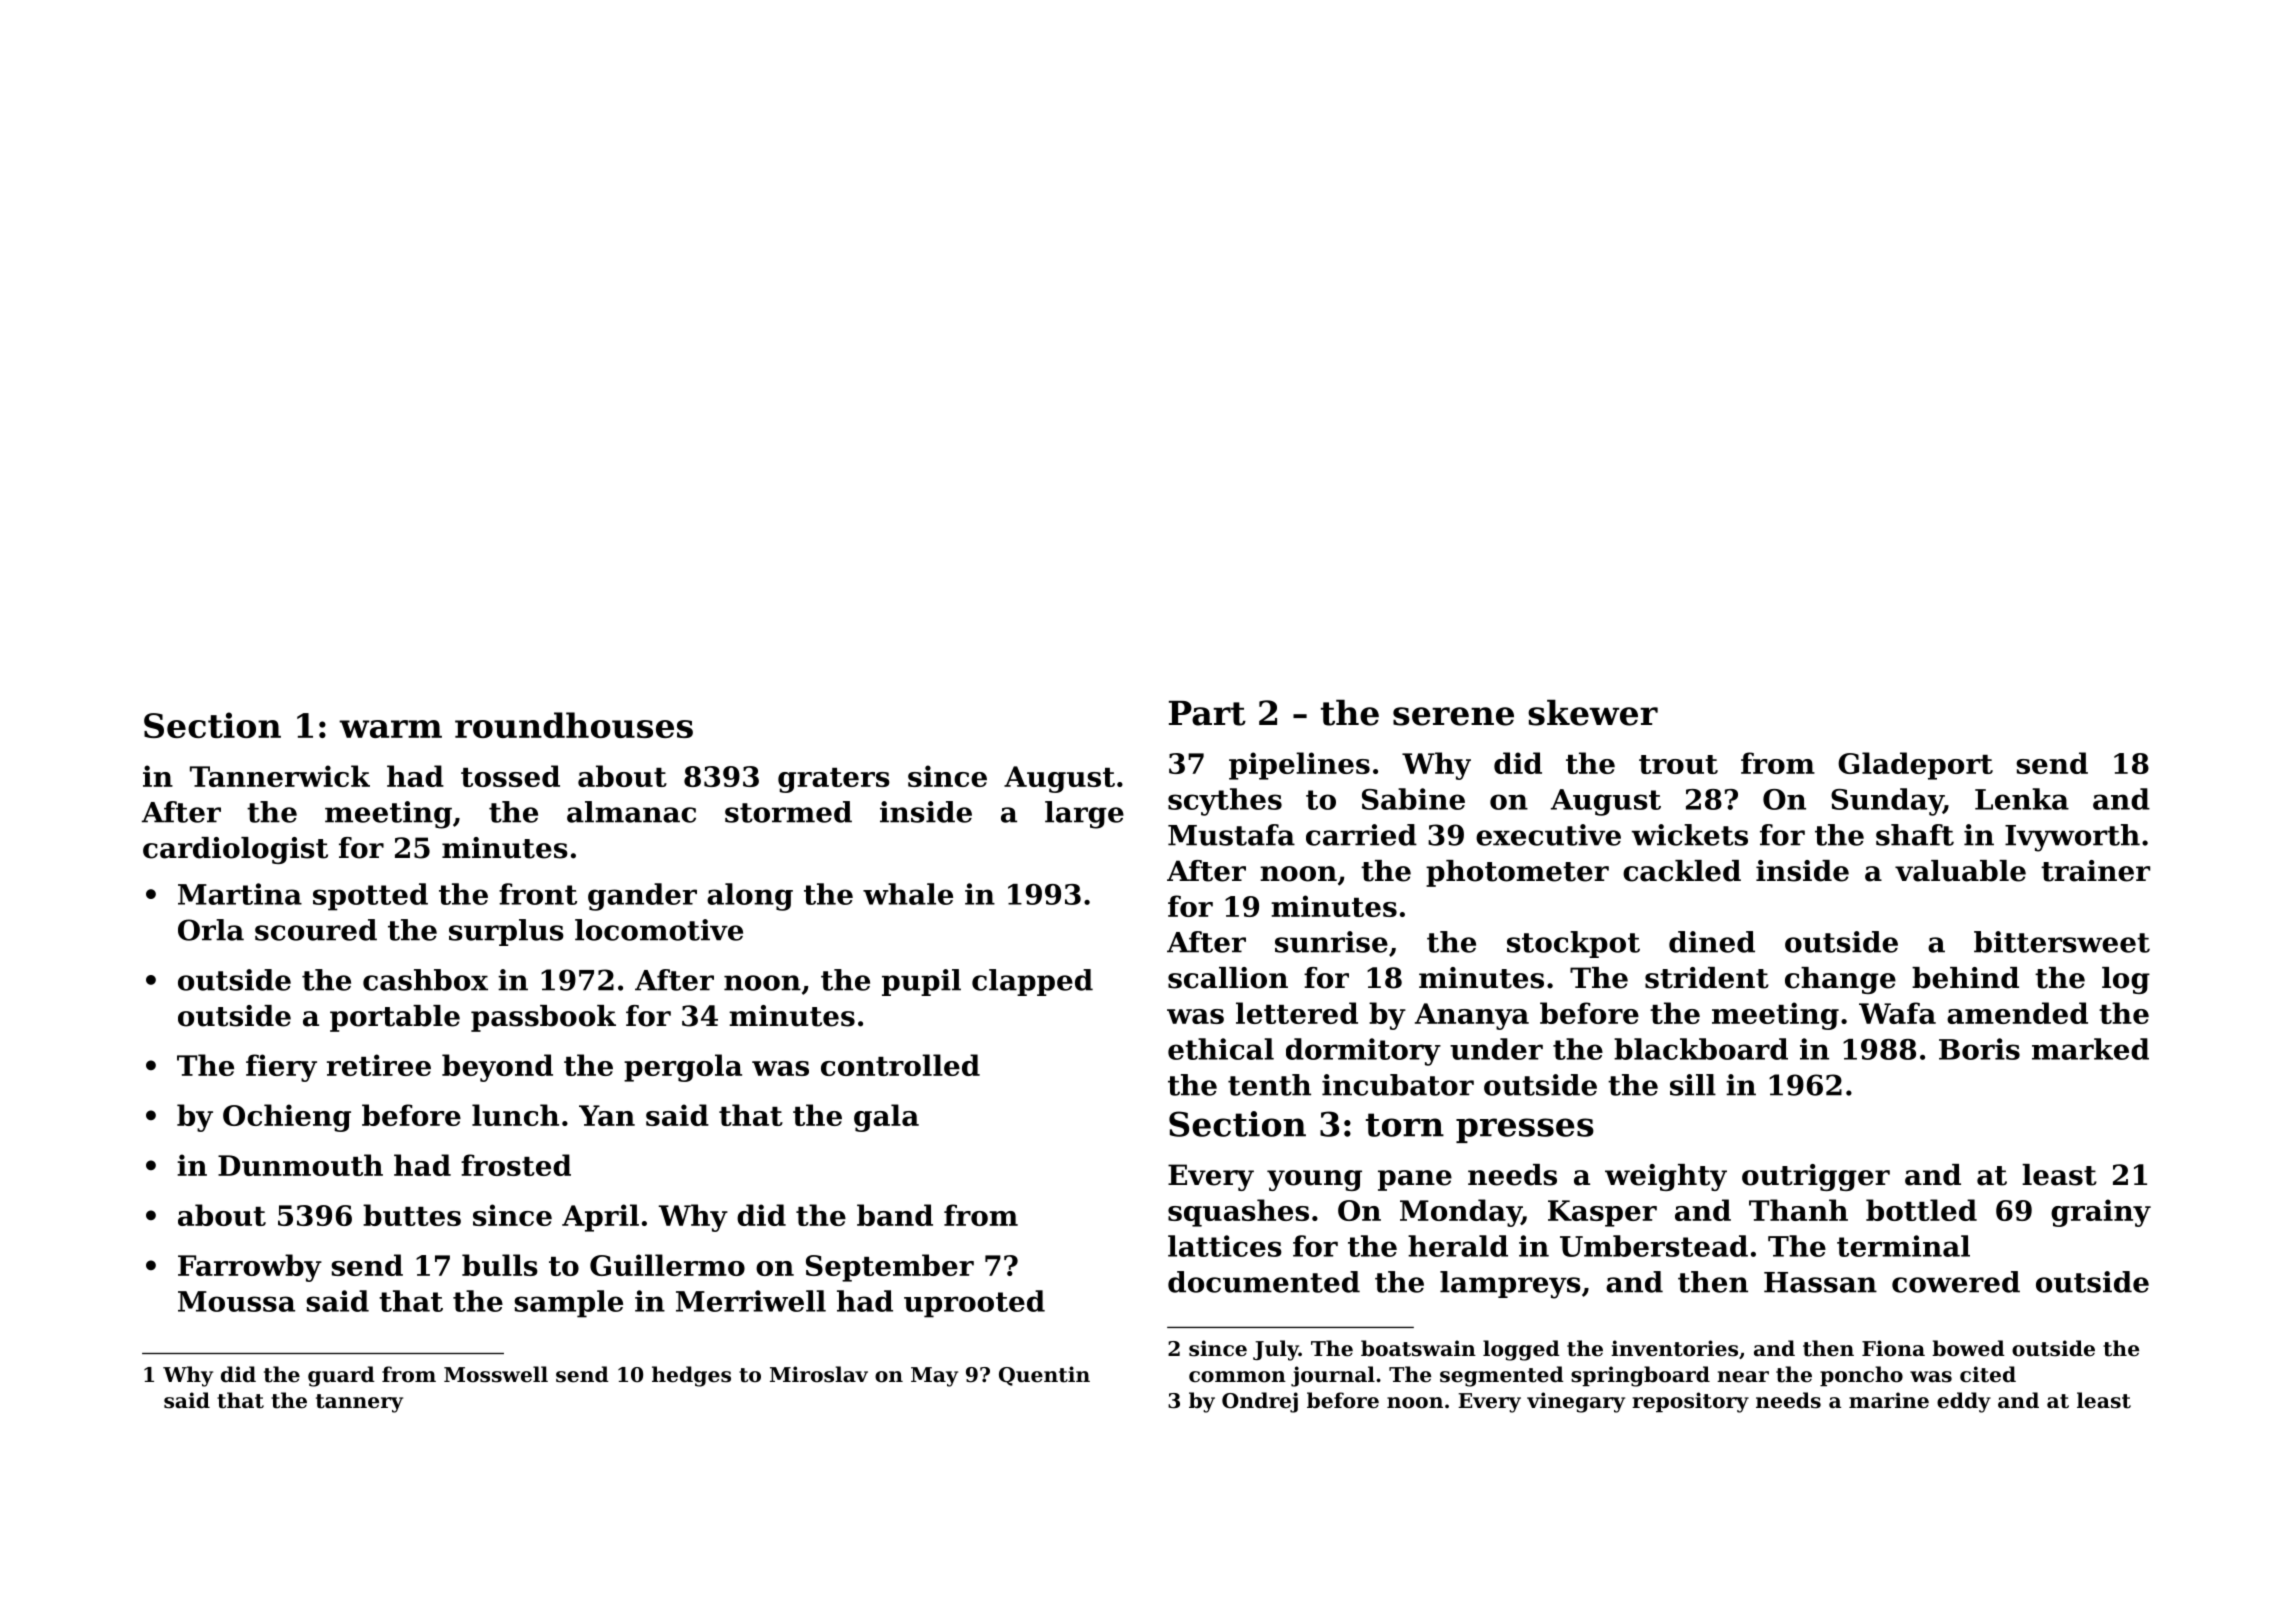 This screenshot has width=2292, height=1620. Describe the element at coordinates (750, 897) in the screenshot. I see `along` at that location.
